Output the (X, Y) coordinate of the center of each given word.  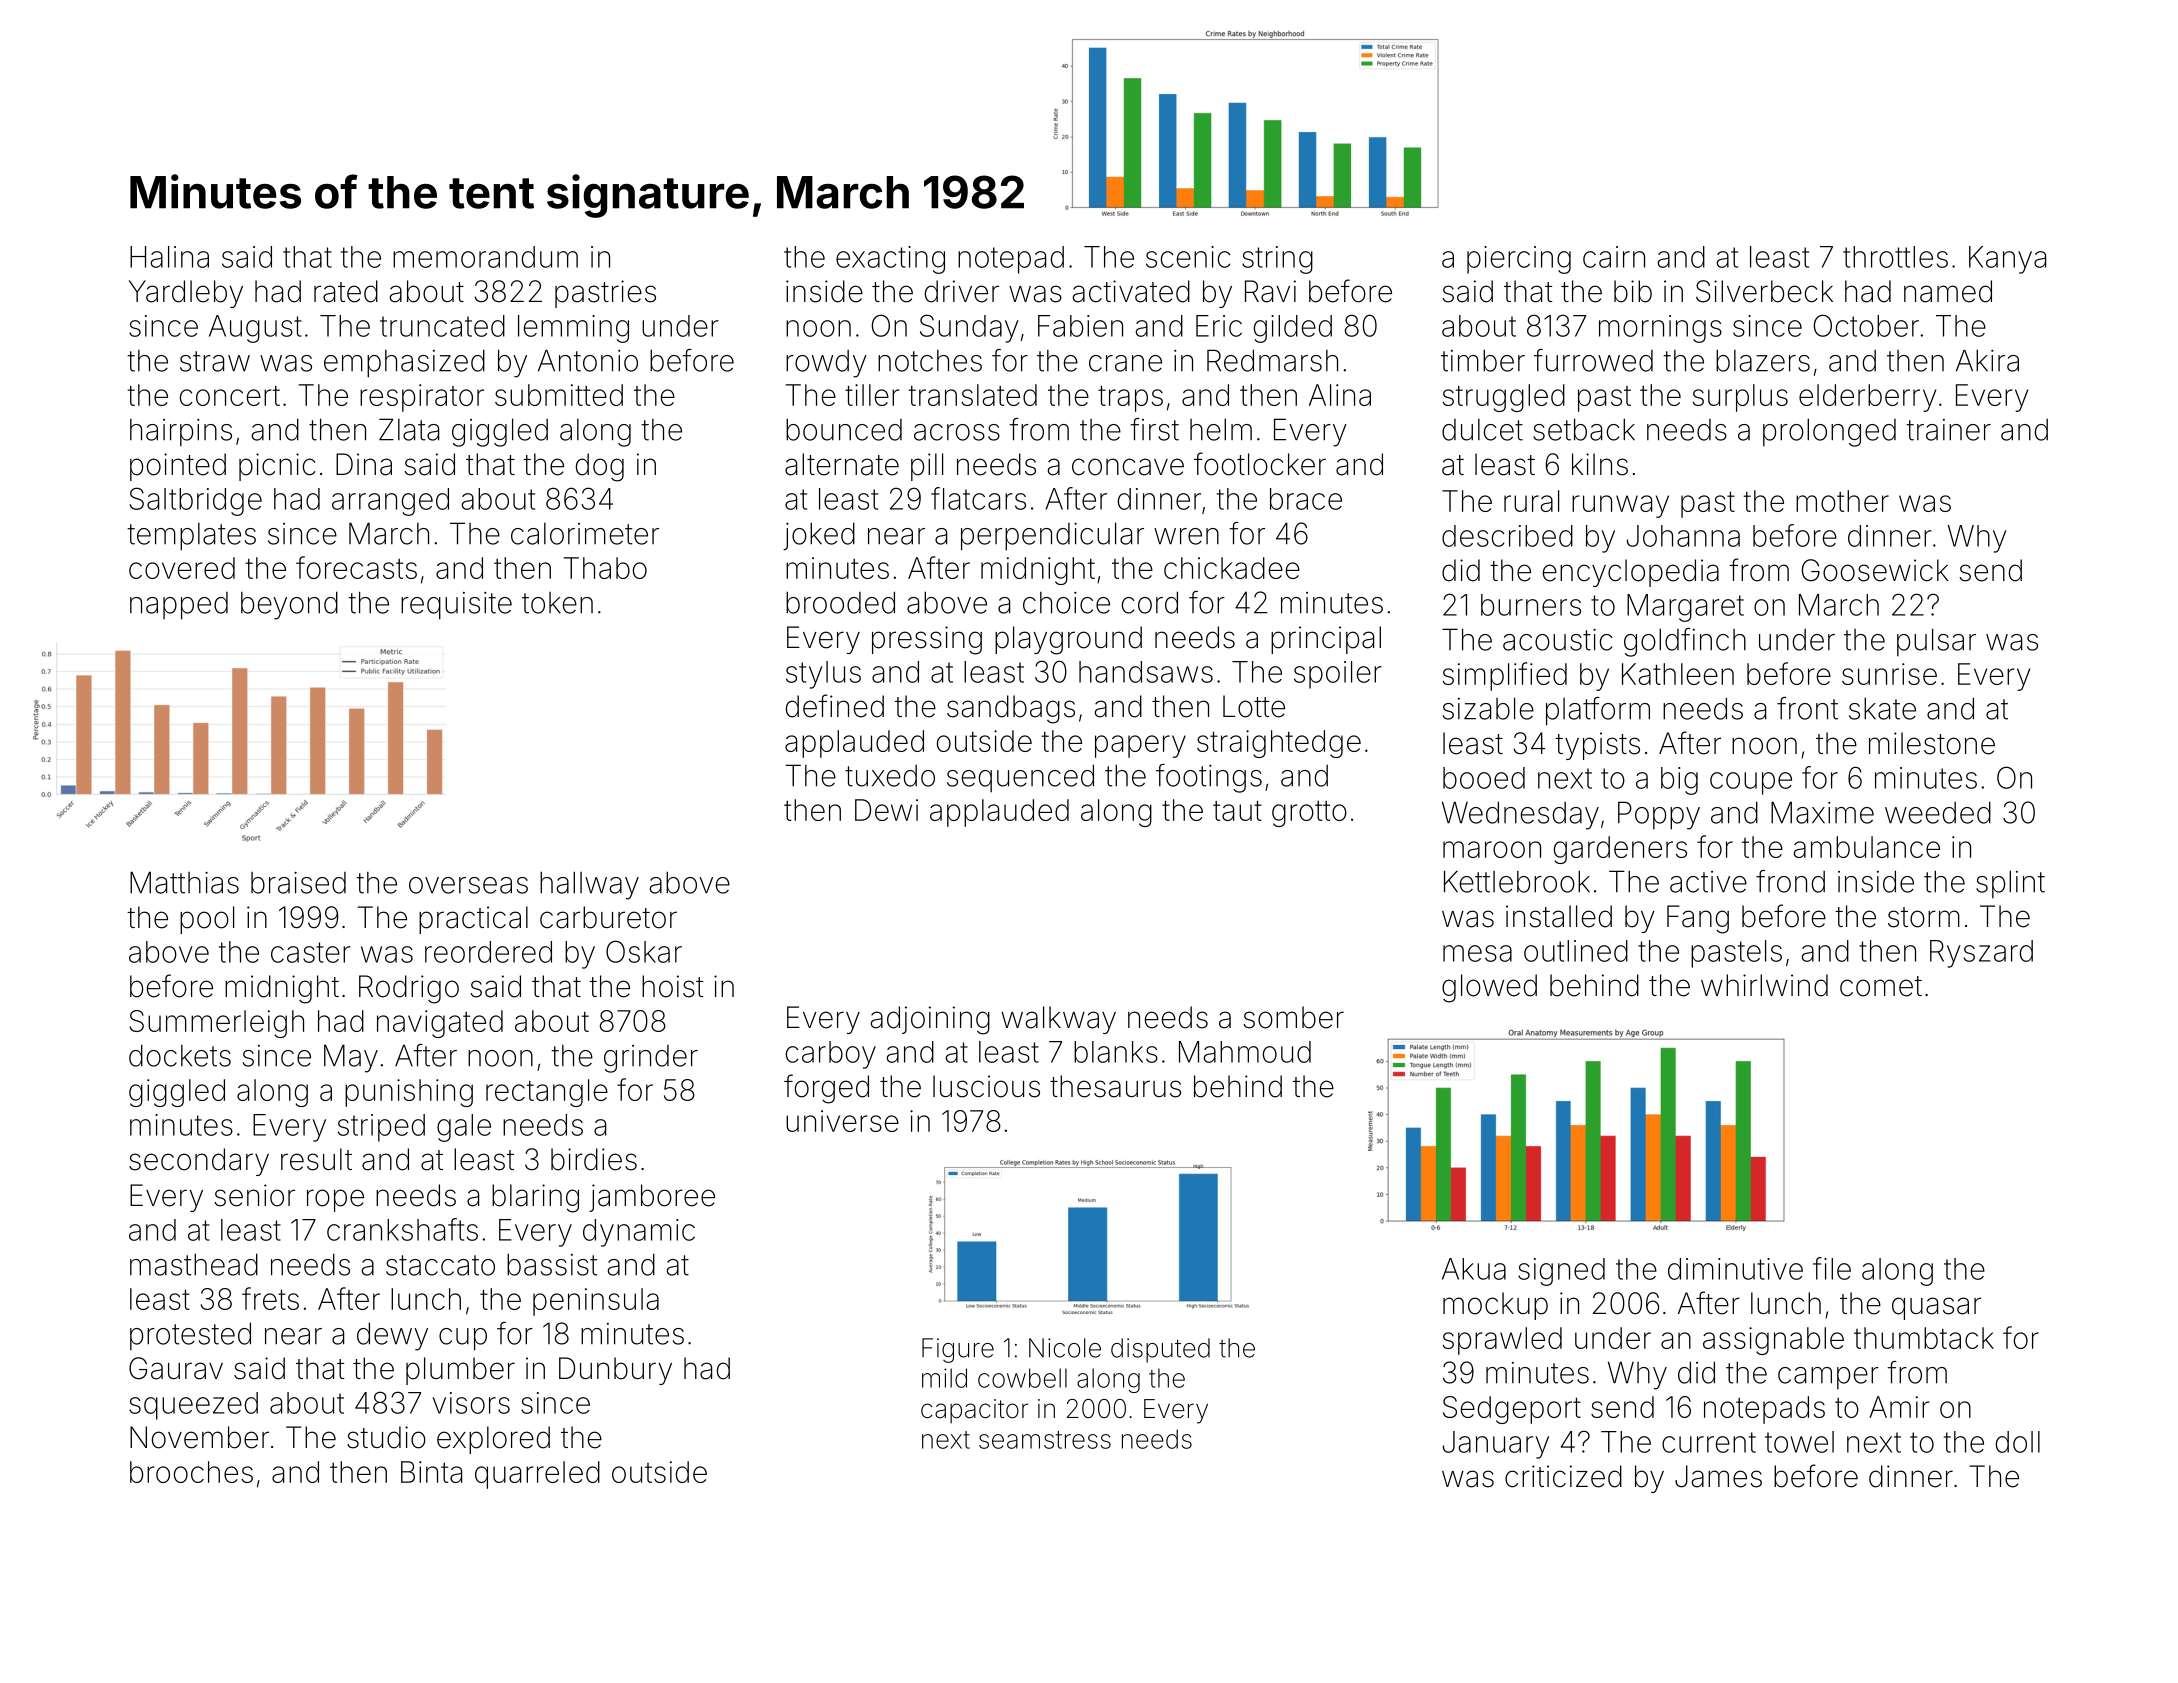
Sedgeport (1512, 1410)
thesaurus (1115, 1086)
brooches (191, 1472)
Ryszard (1981, 954)
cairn (1614, 257)
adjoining (930, 1020)
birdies (594, 1159)
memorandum (485, 257)
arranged (390, 502)
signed (1561, 1272)
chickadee (1232, 568)
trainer (1948, 430)
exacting (890, 260)
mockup (1495, 1306)
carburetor (608, 917)
